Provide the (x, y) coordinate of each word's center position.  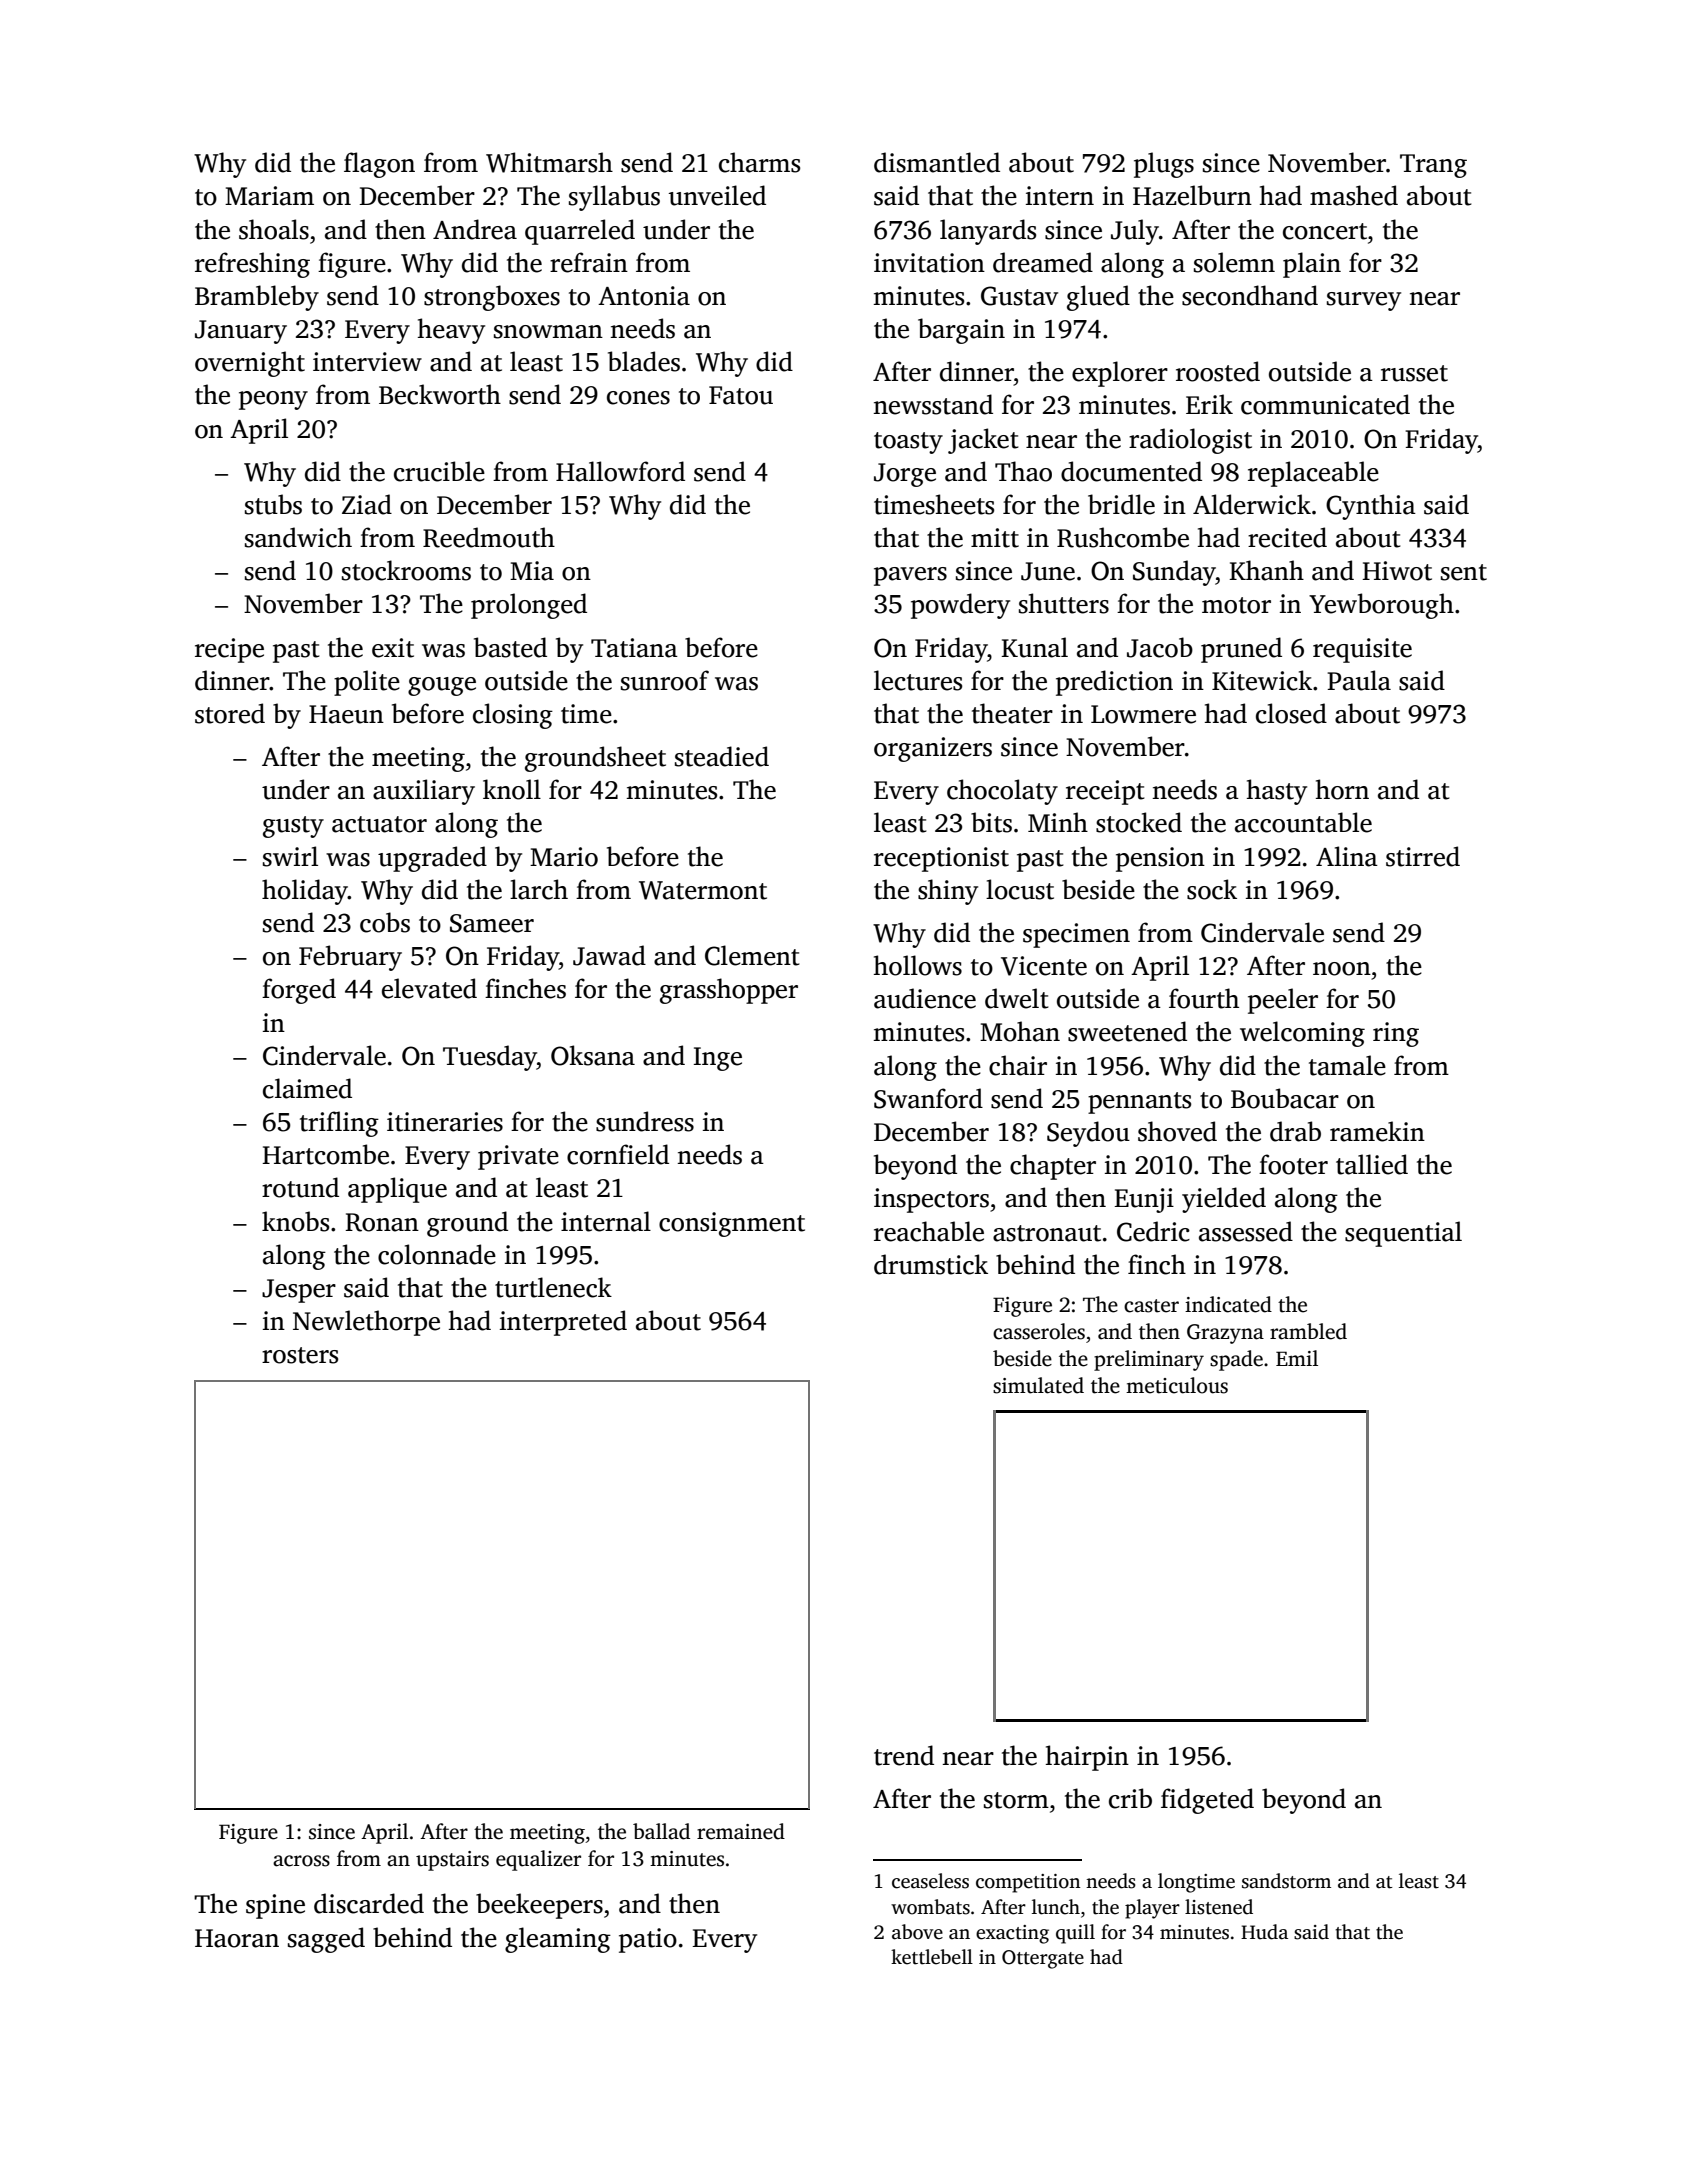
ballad (661, 1831)
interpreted (563, 1323)
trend (904, 1755)
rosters (300, 1355)
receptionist (941, 859)
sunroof (665, 680)
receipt (1105, 792)
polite (367, 683)
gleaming (558, 1940)
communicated (1325, 404)
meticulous (1177, 1385)
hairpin (1087, 1758)
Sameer (492, 923)
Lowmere (1143, 714)
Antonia (644, 296)
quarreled (580, 232)
